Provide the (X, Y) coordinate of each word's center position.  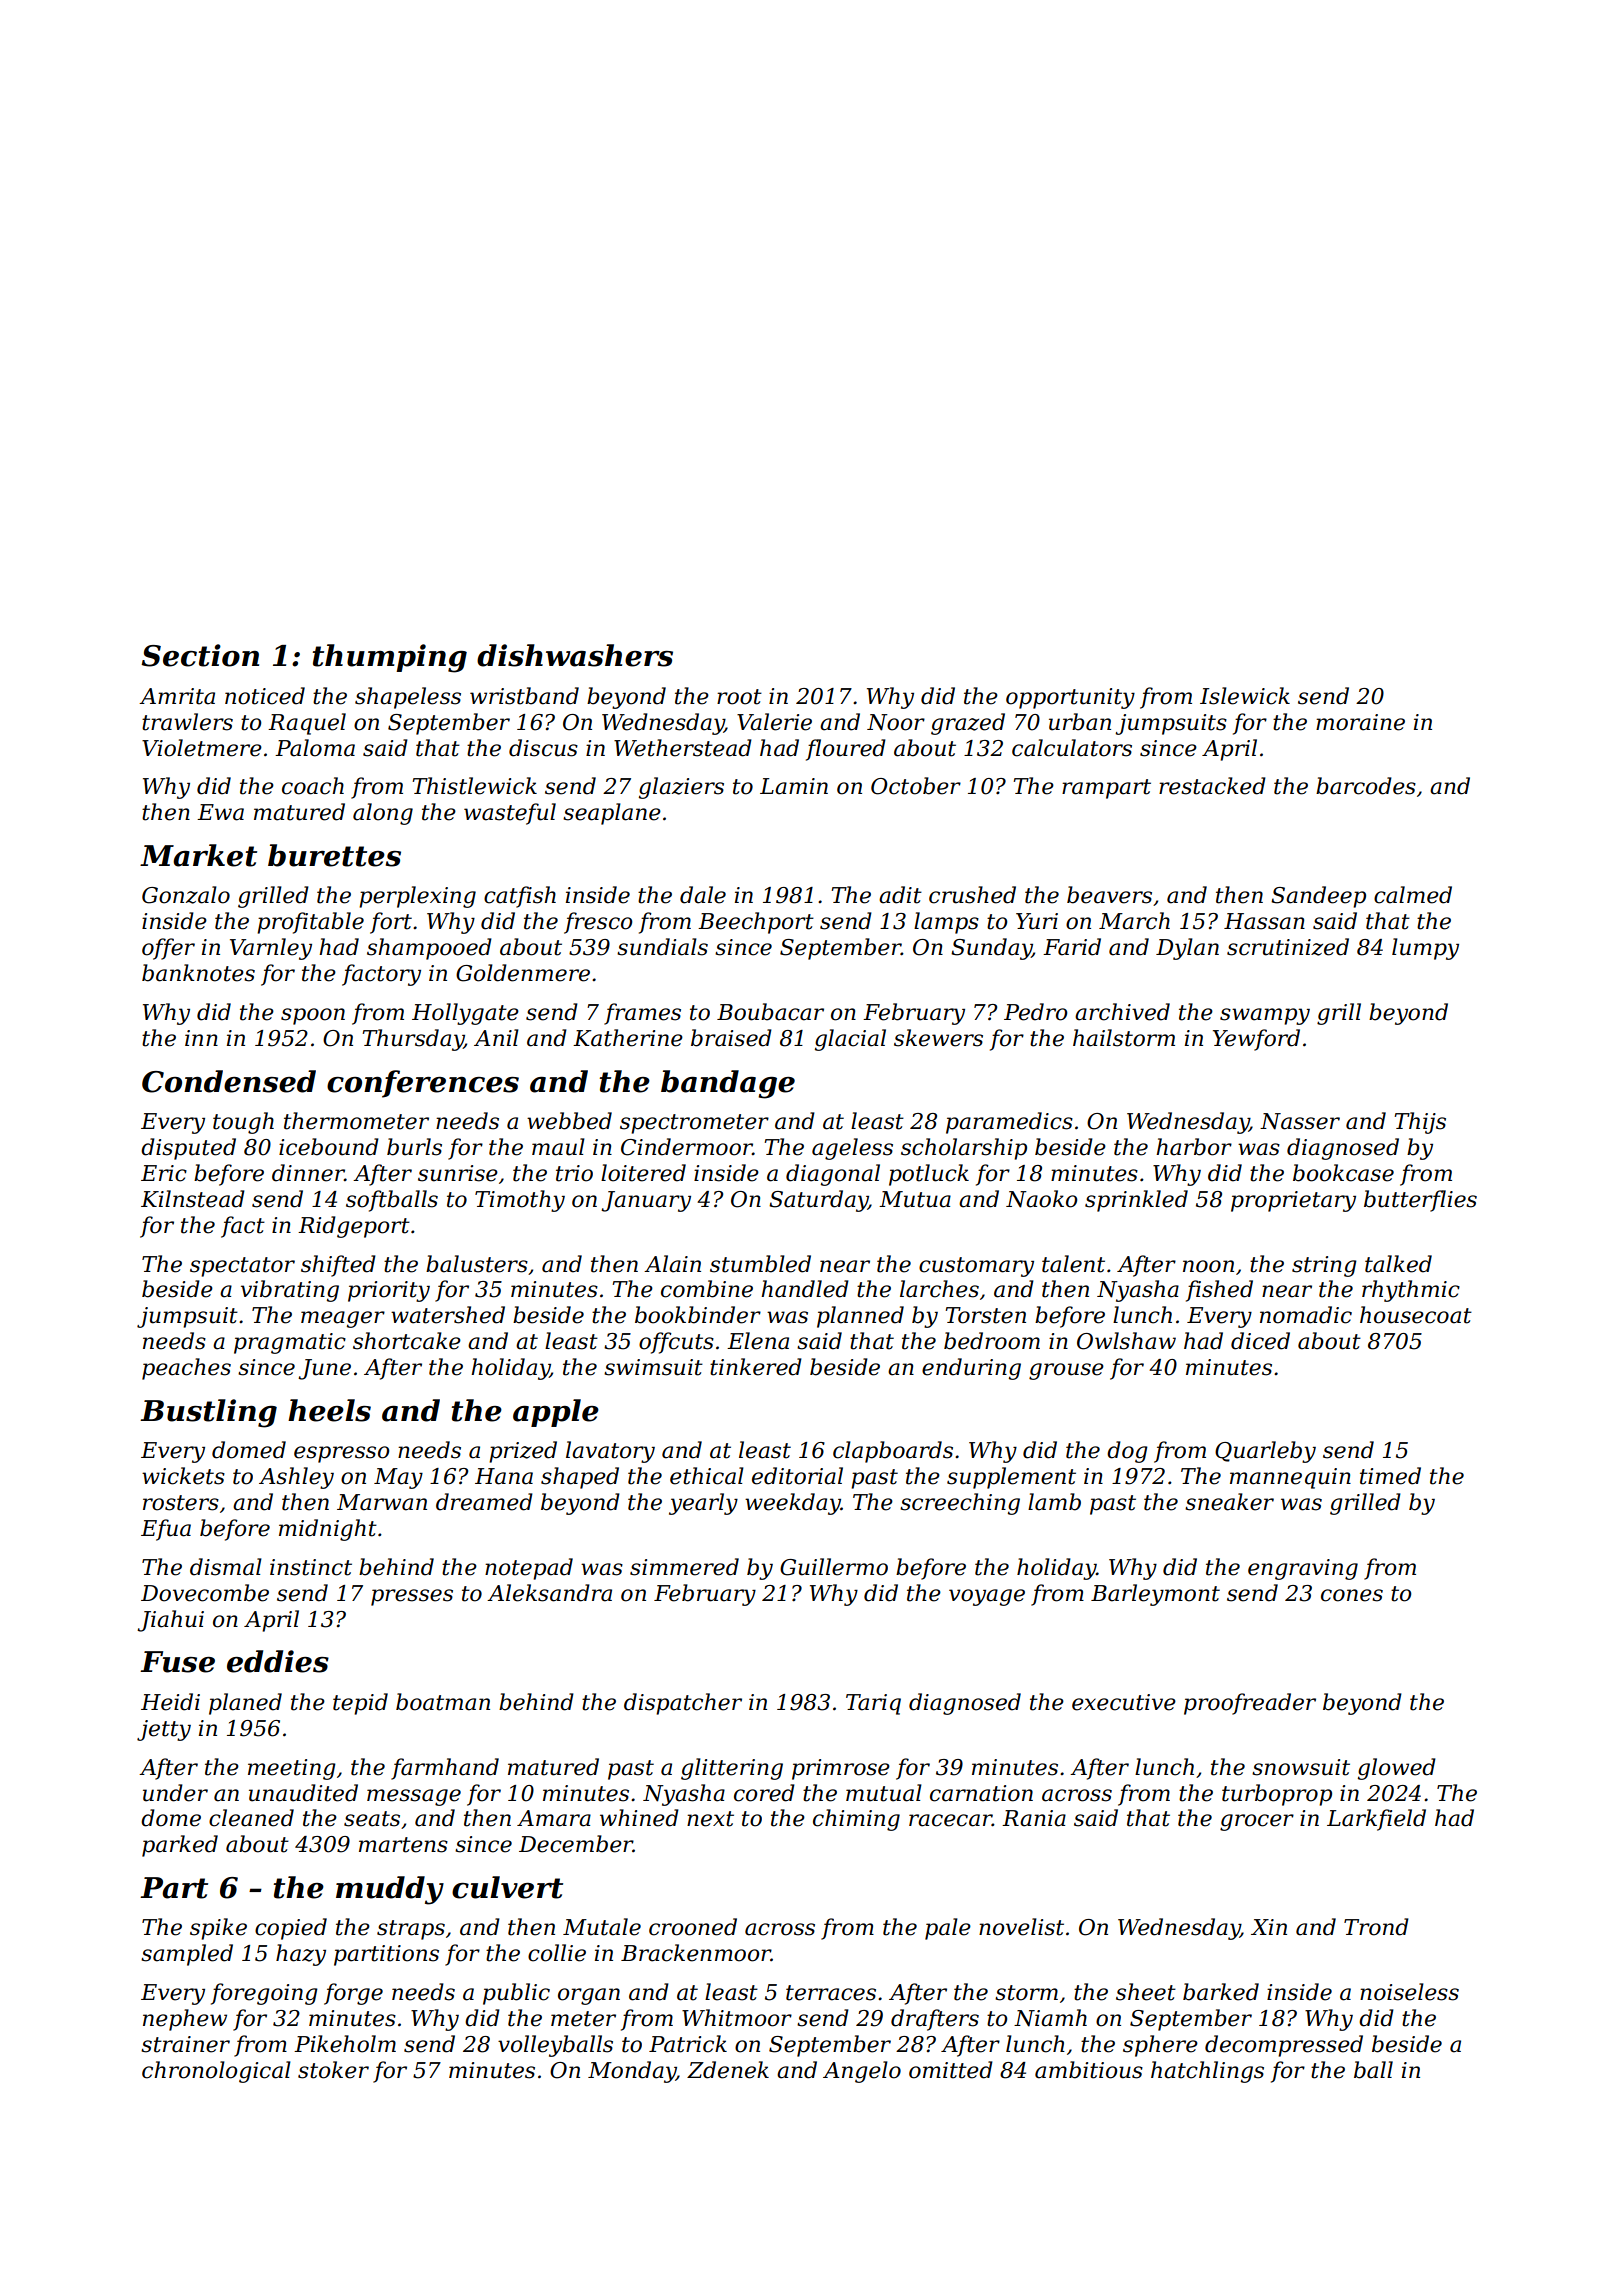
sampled (187, 1955)
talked (1398, 1264)
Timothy (520, 1201)
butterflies (1420, 1201)
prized (523, 1452)
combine (707, 1289)
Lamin (794, 786)
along (383, 814)
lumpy (1425, 949)
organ (589, 1996)
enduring (971, 1369)
